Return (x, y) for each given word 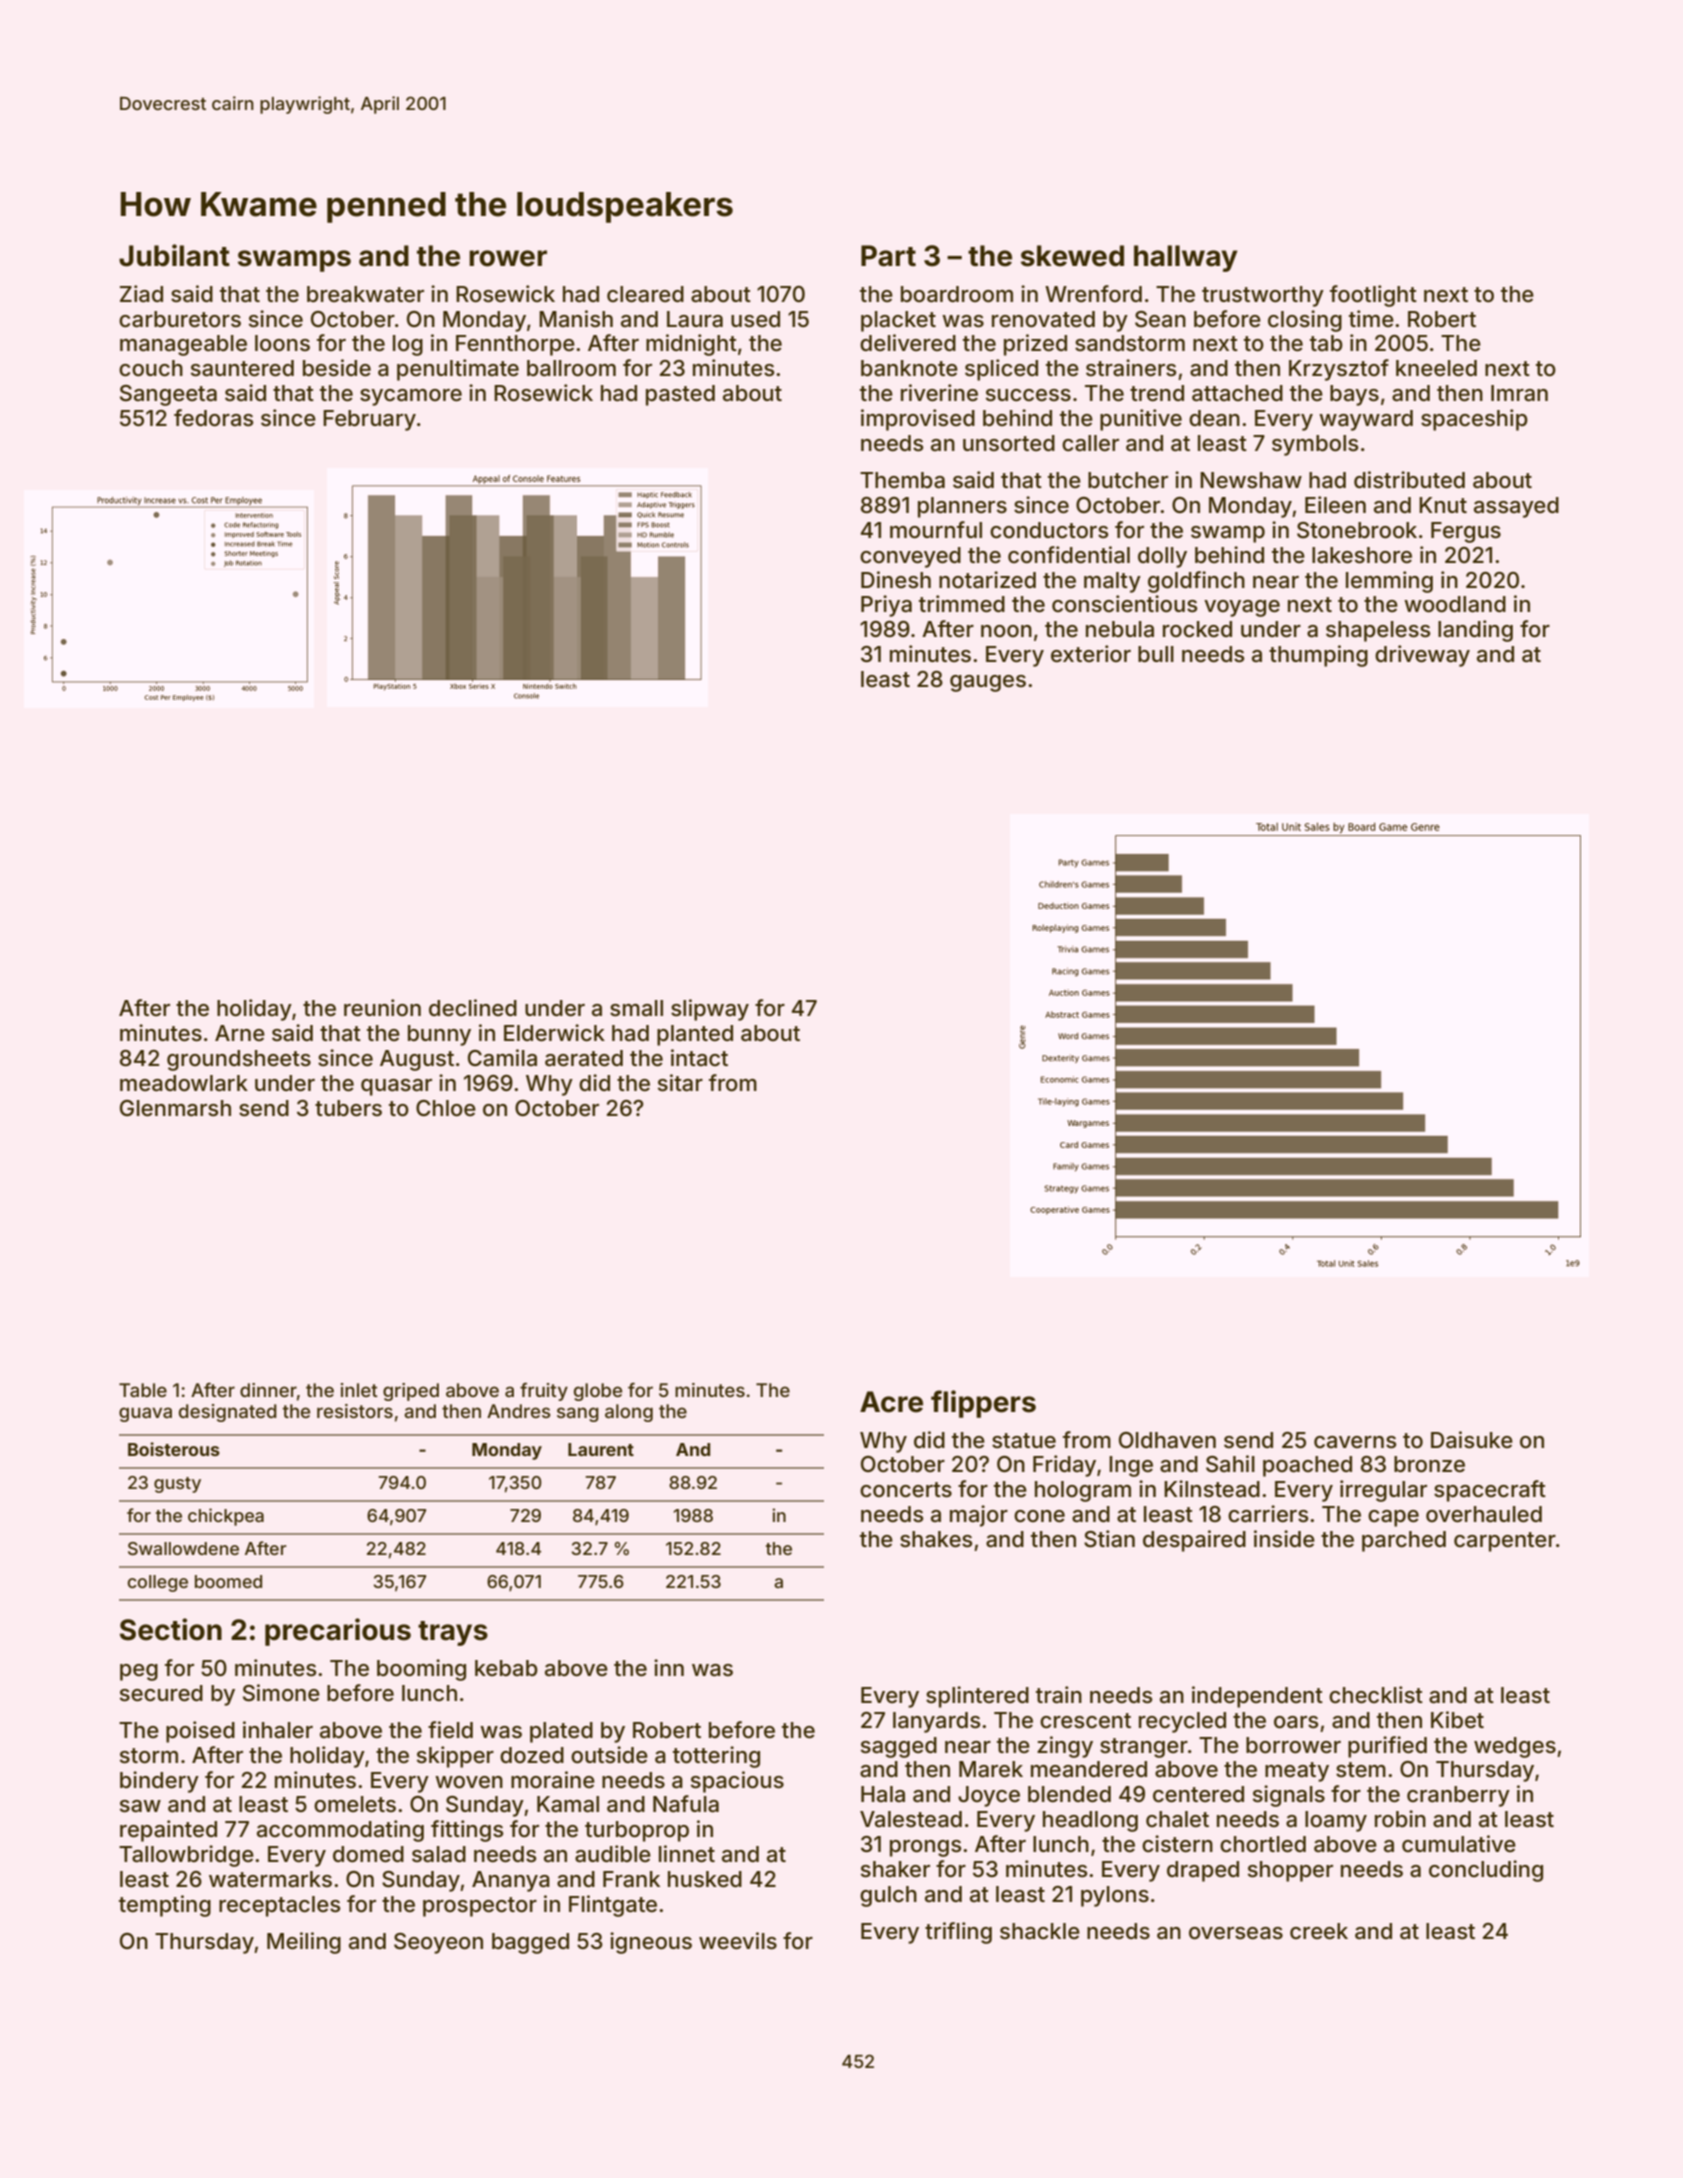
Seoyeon (438, 1943)
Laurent (601, 1449)
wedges (1515, 1747)
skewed (1072, 256)
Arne (240, 1033)
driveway (1422, 656)
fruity (544, 1392)
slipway (710, 1010)
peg (139, 1672)
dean (1214, 418)
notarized (987, 580)
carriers (1268, 1514)
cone (1039, 1516)
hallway (1186, 258)
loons (282, 343)
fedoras (213, 418)
